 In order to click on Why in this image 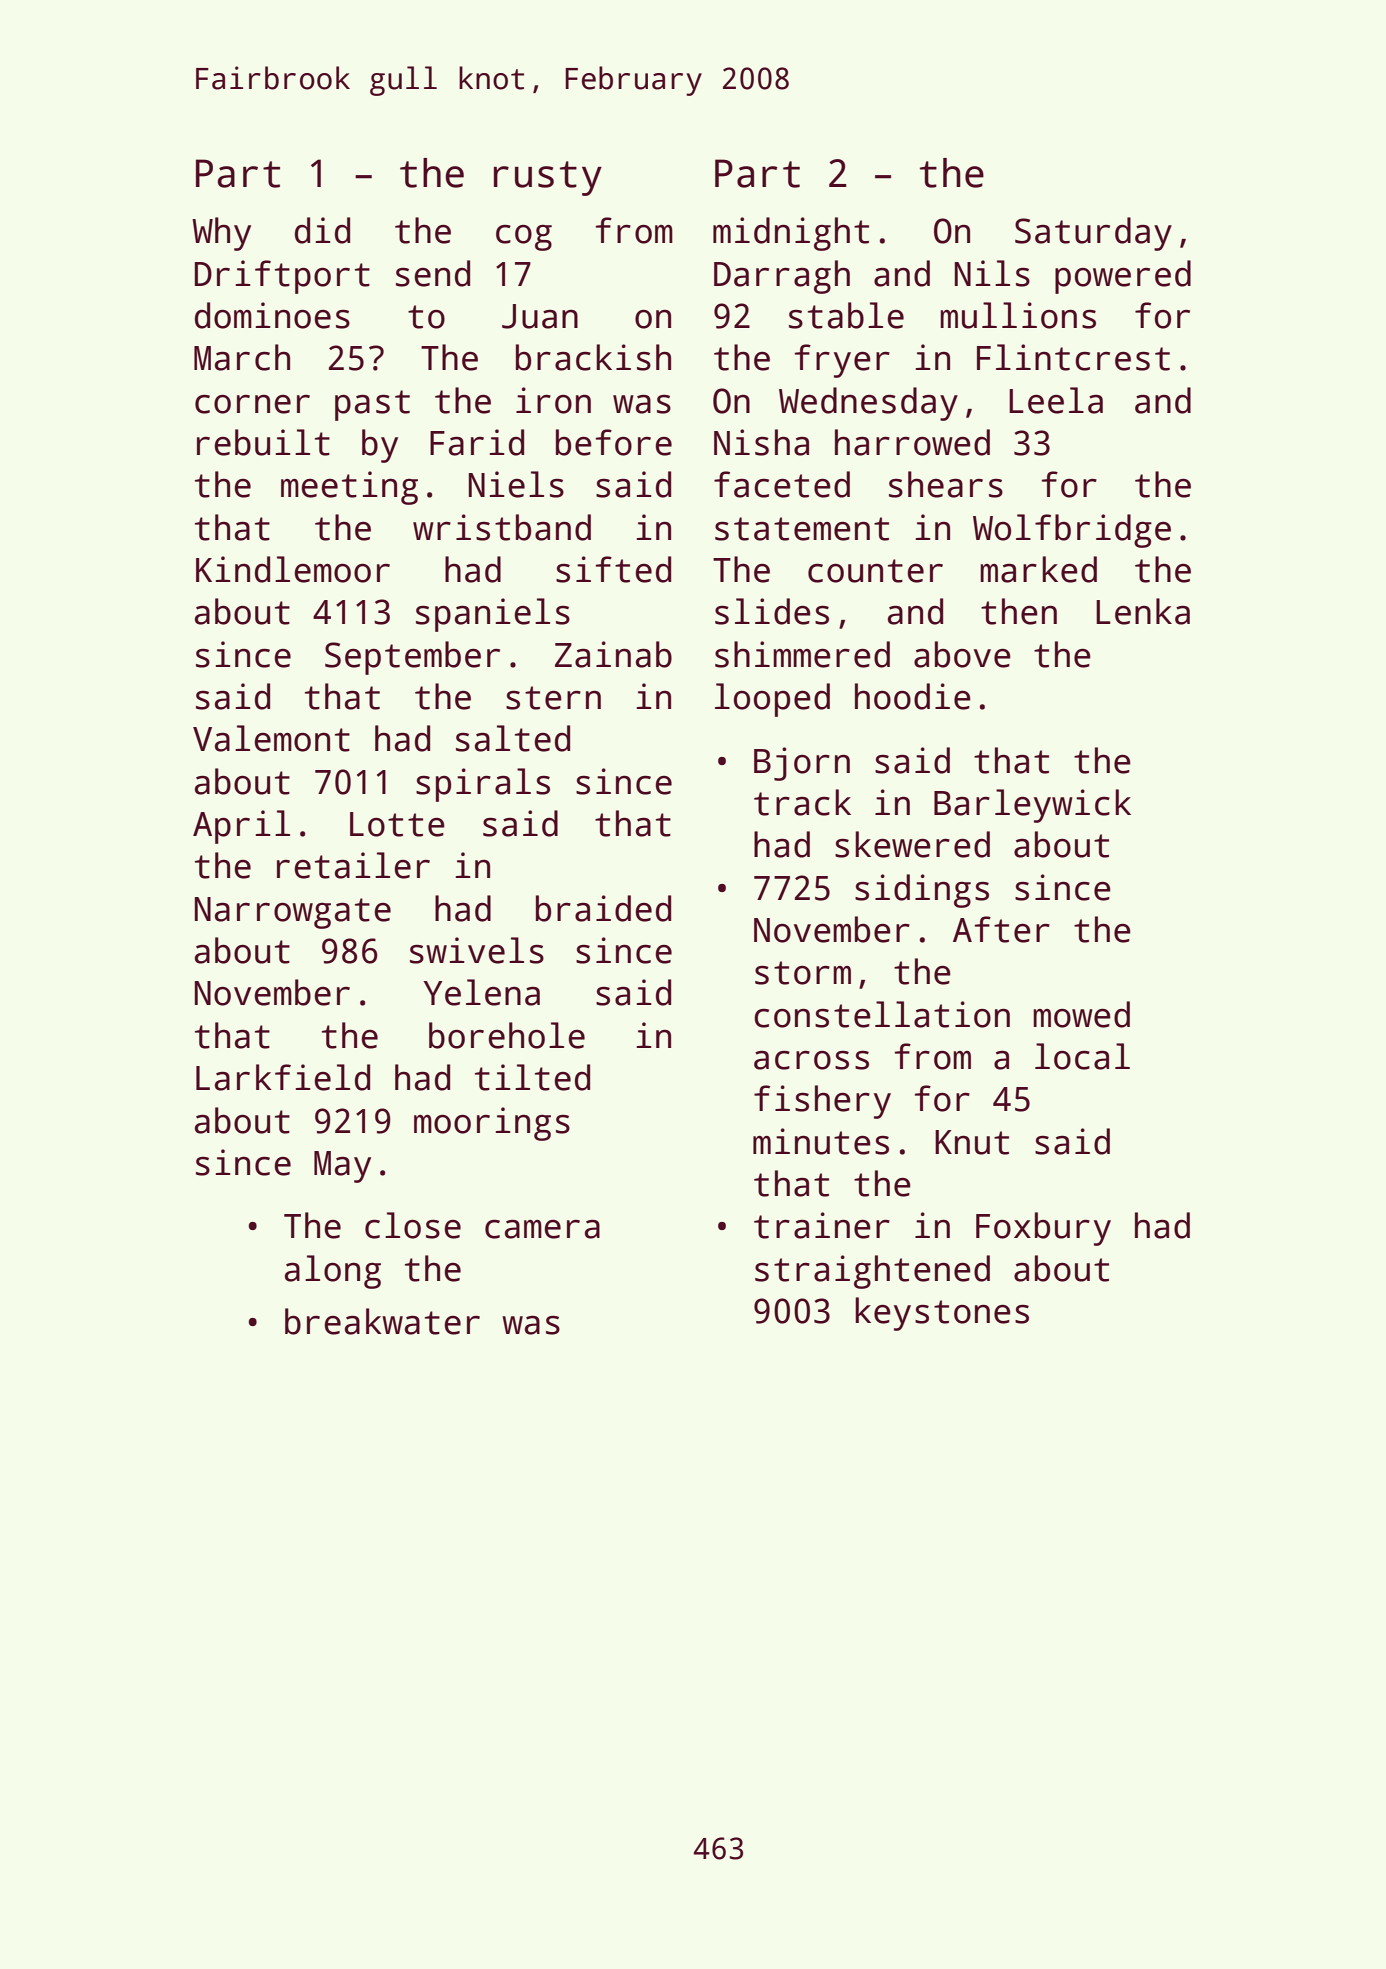, I will do `click(221, 234)`.
